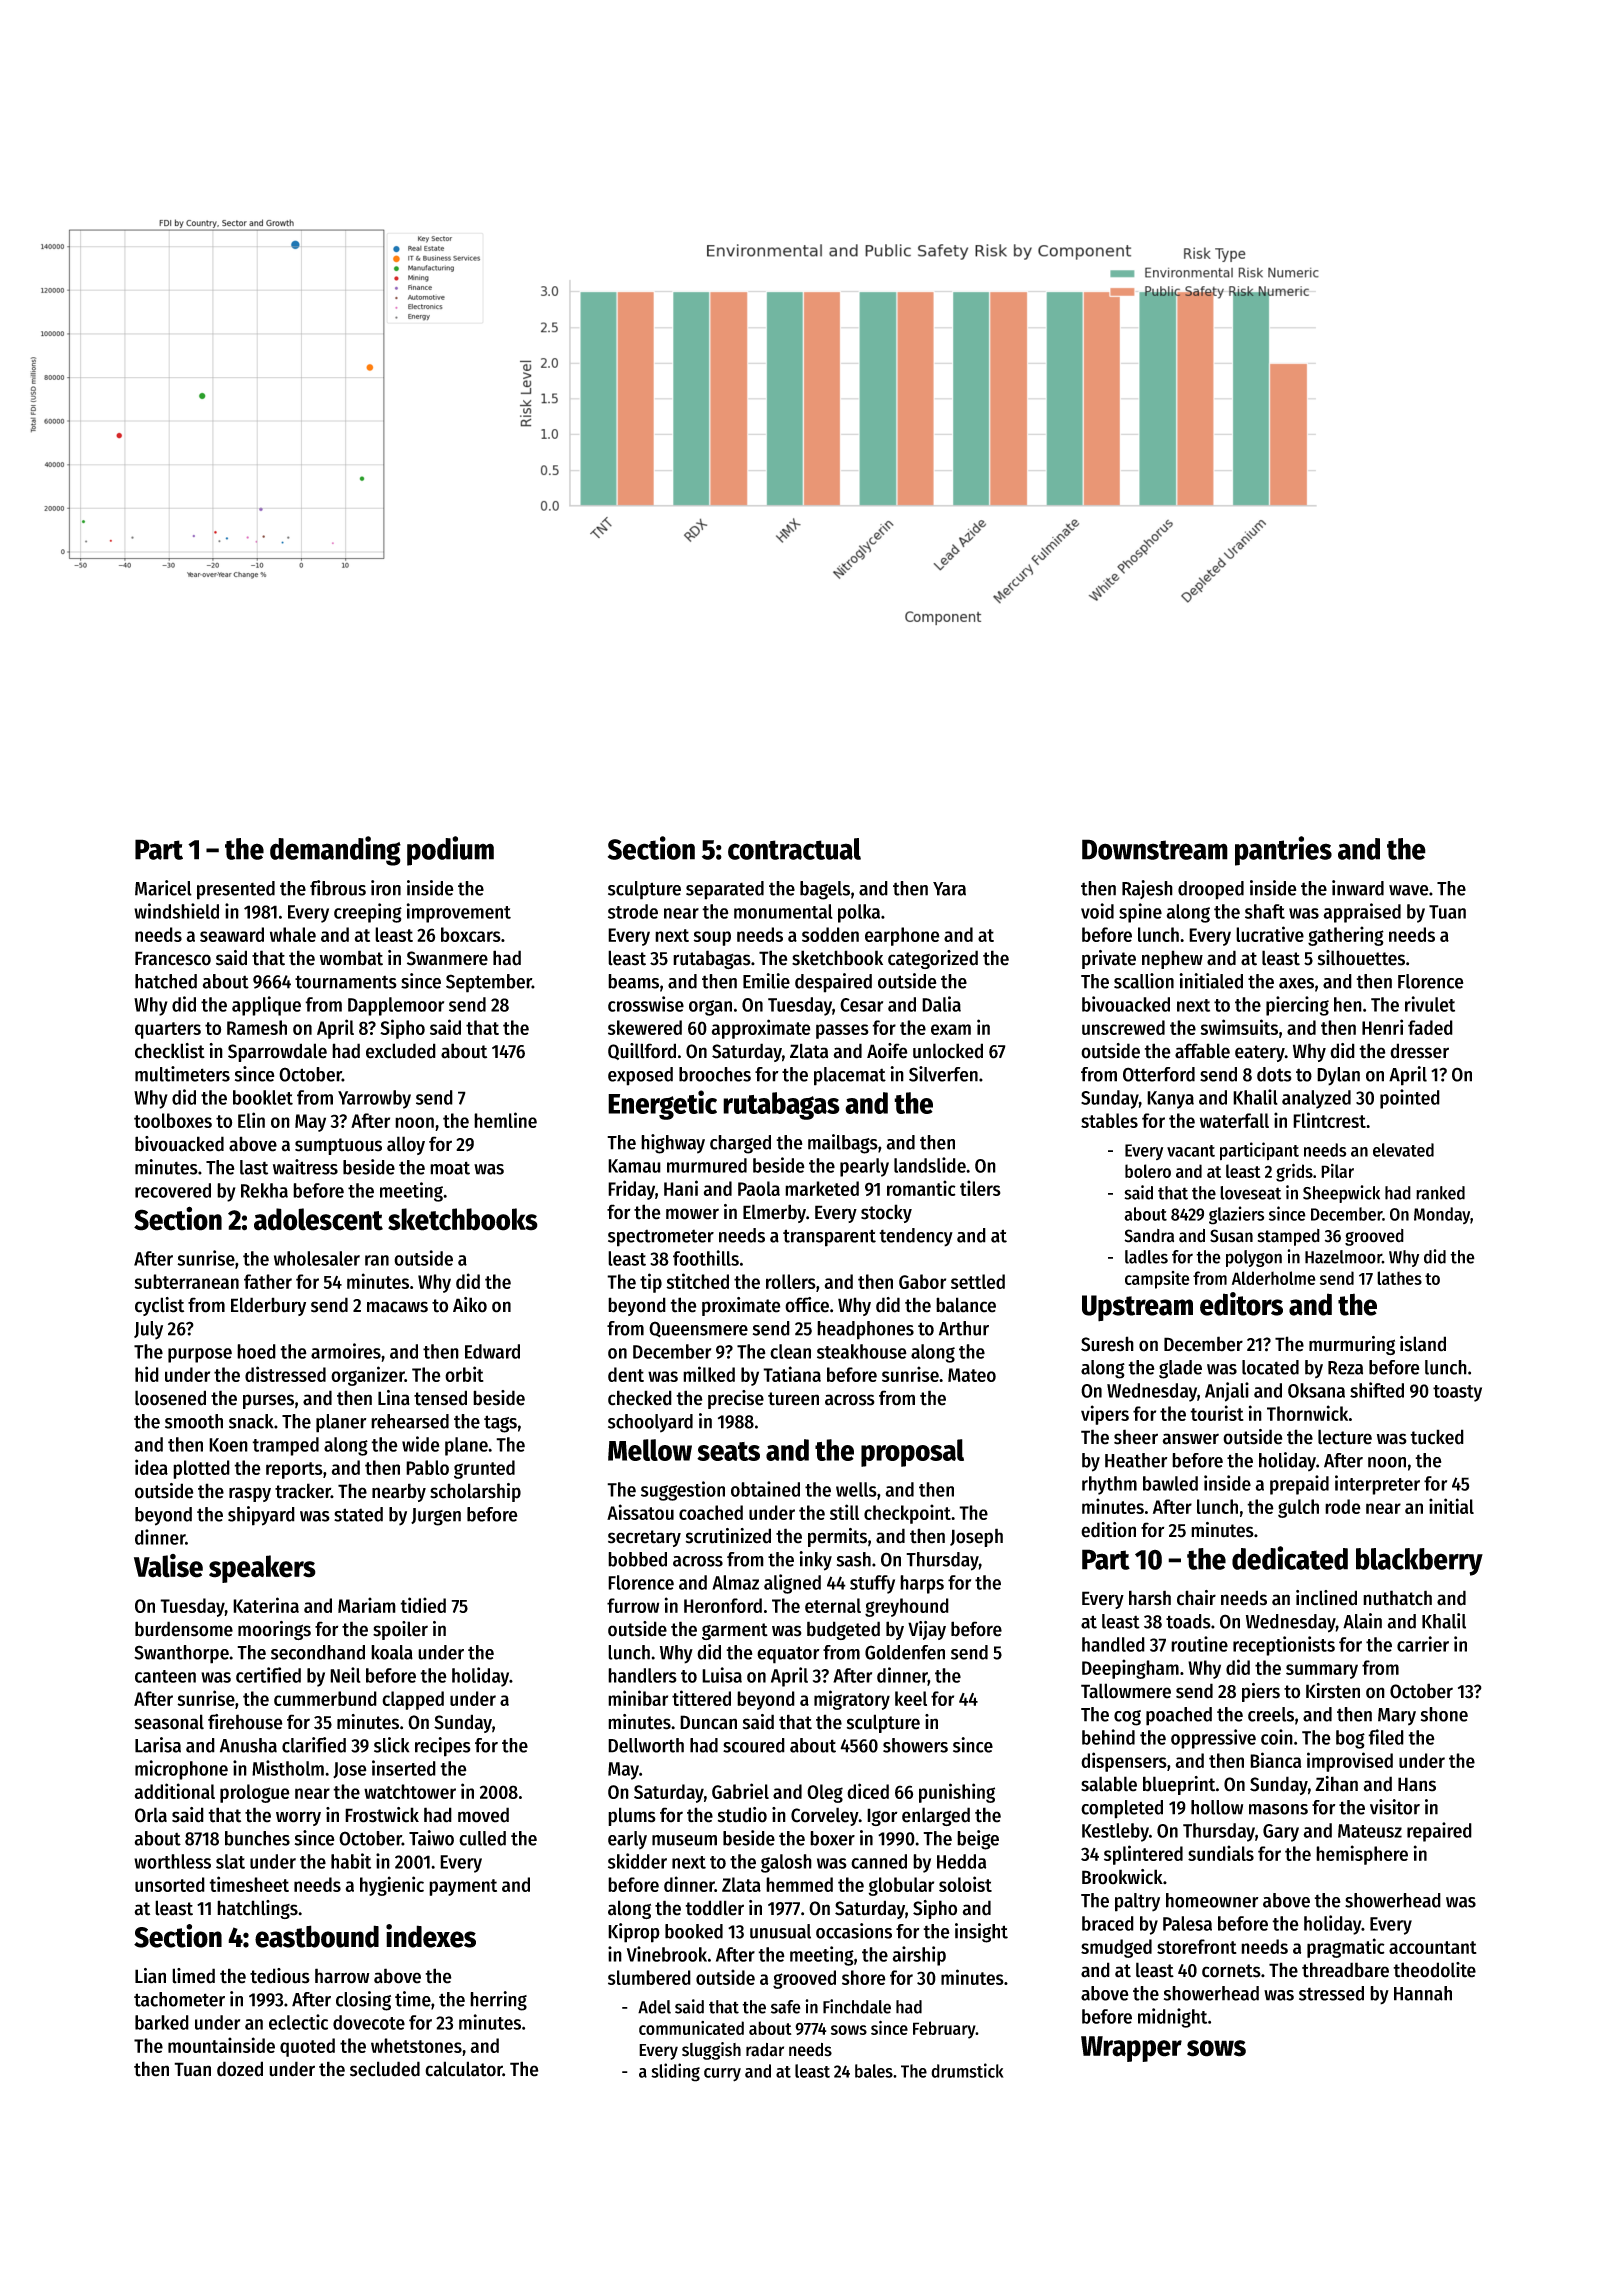 The width and height of the screenshot is (1620, 2292). Describe the element at coordinates (1423, 1644) in the screenshot. I see `carrier` at that location.
